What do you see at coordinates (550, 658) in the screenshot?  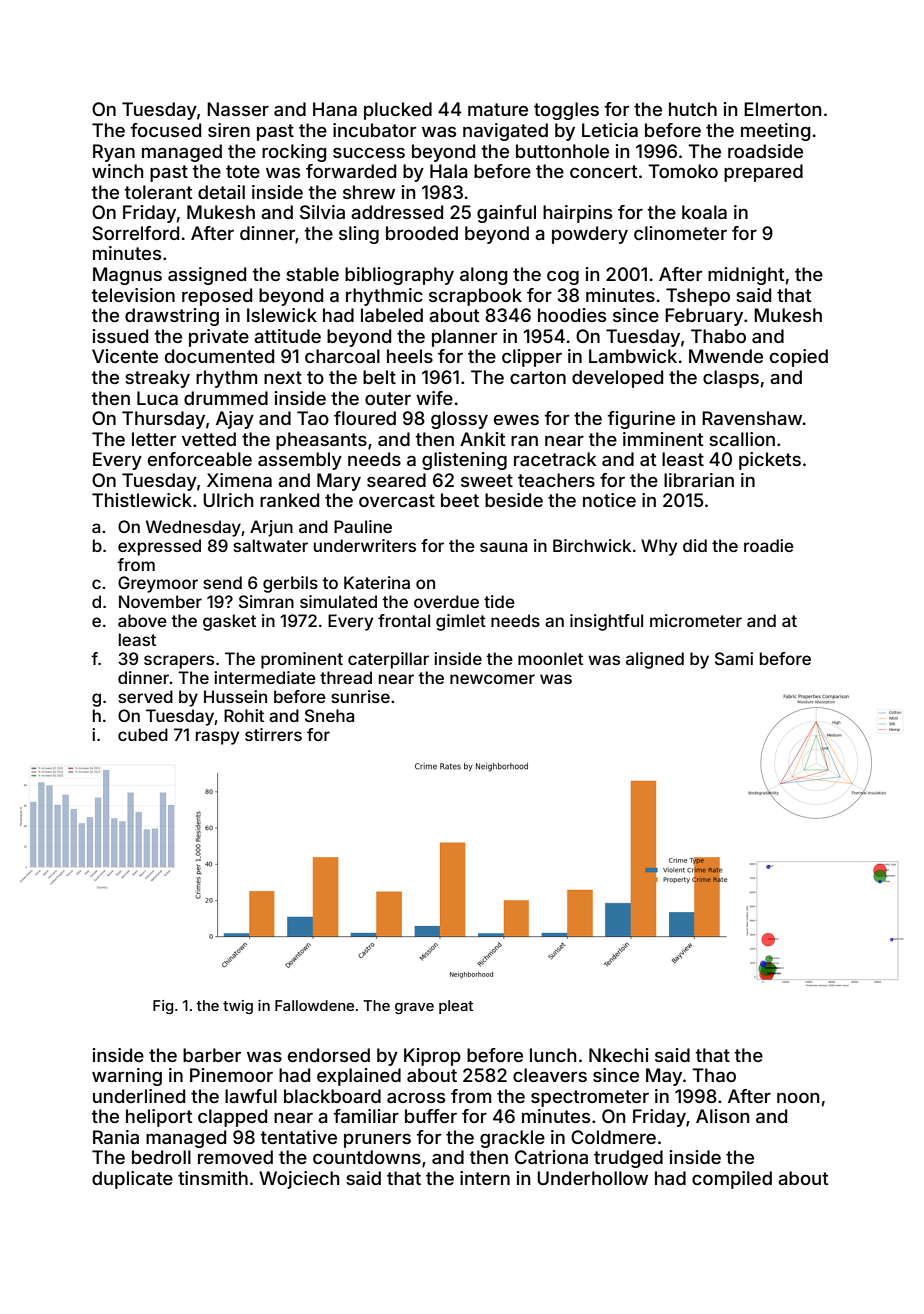 I see `moonlet` at bounding box center [550, 658].
